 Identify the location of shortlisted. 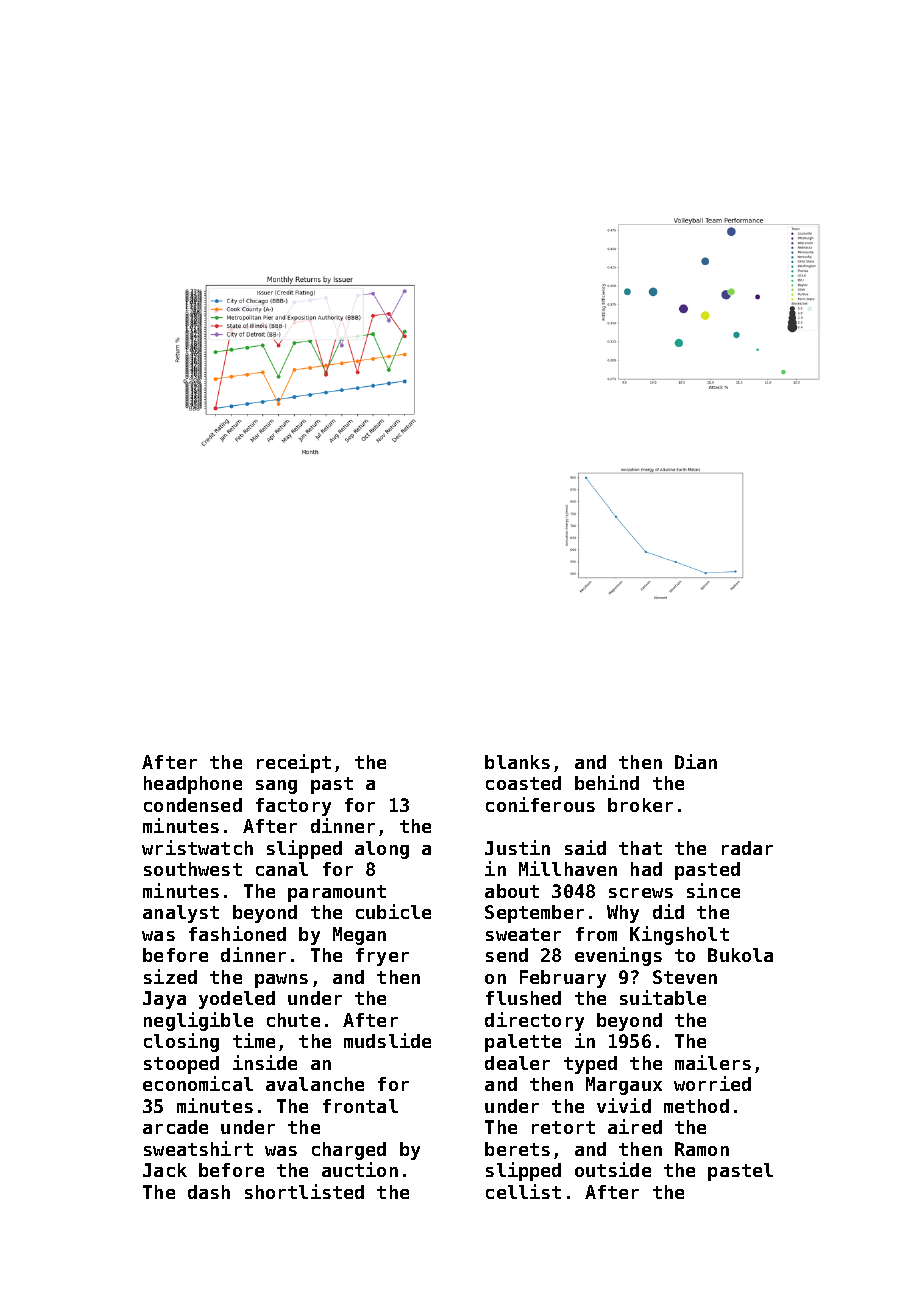
(304, 1191).
